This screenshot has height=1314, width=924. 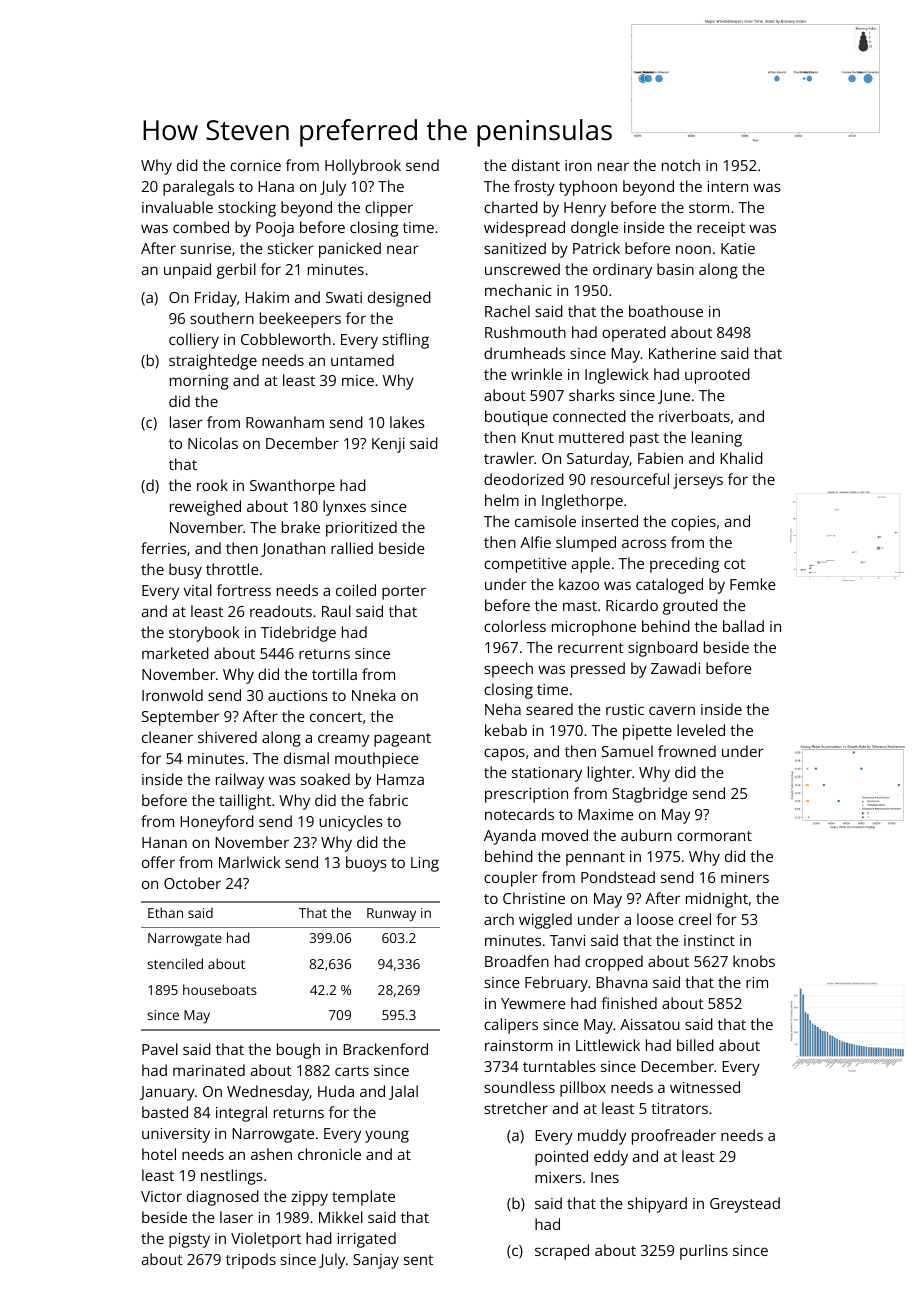 I want to click on Jonathan, so click(x=293, y=549).
